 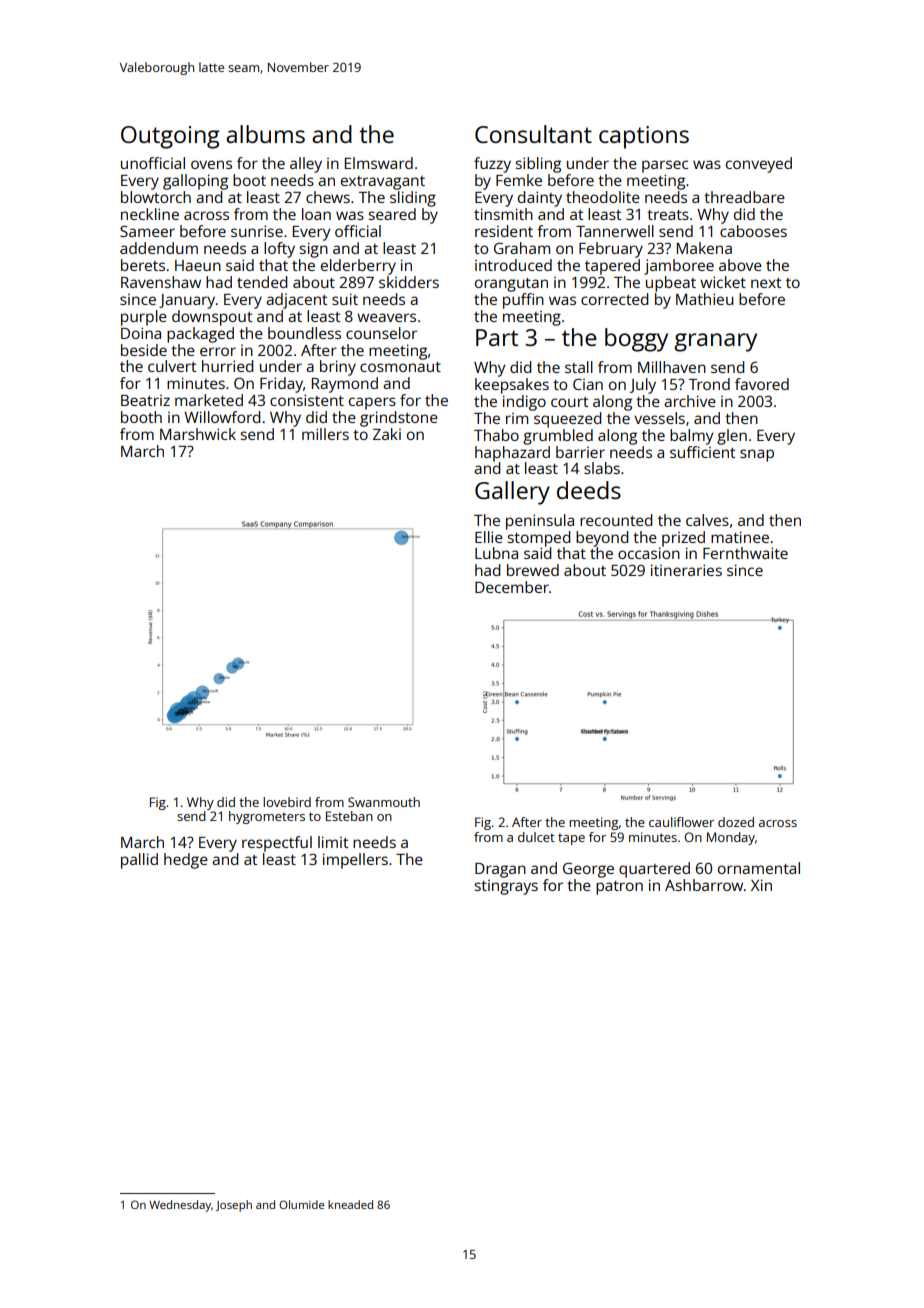 What do you see at coordinates (384, 802) in the screenshot?
I see `Swanmouth` at bounding box center [384, 802].
